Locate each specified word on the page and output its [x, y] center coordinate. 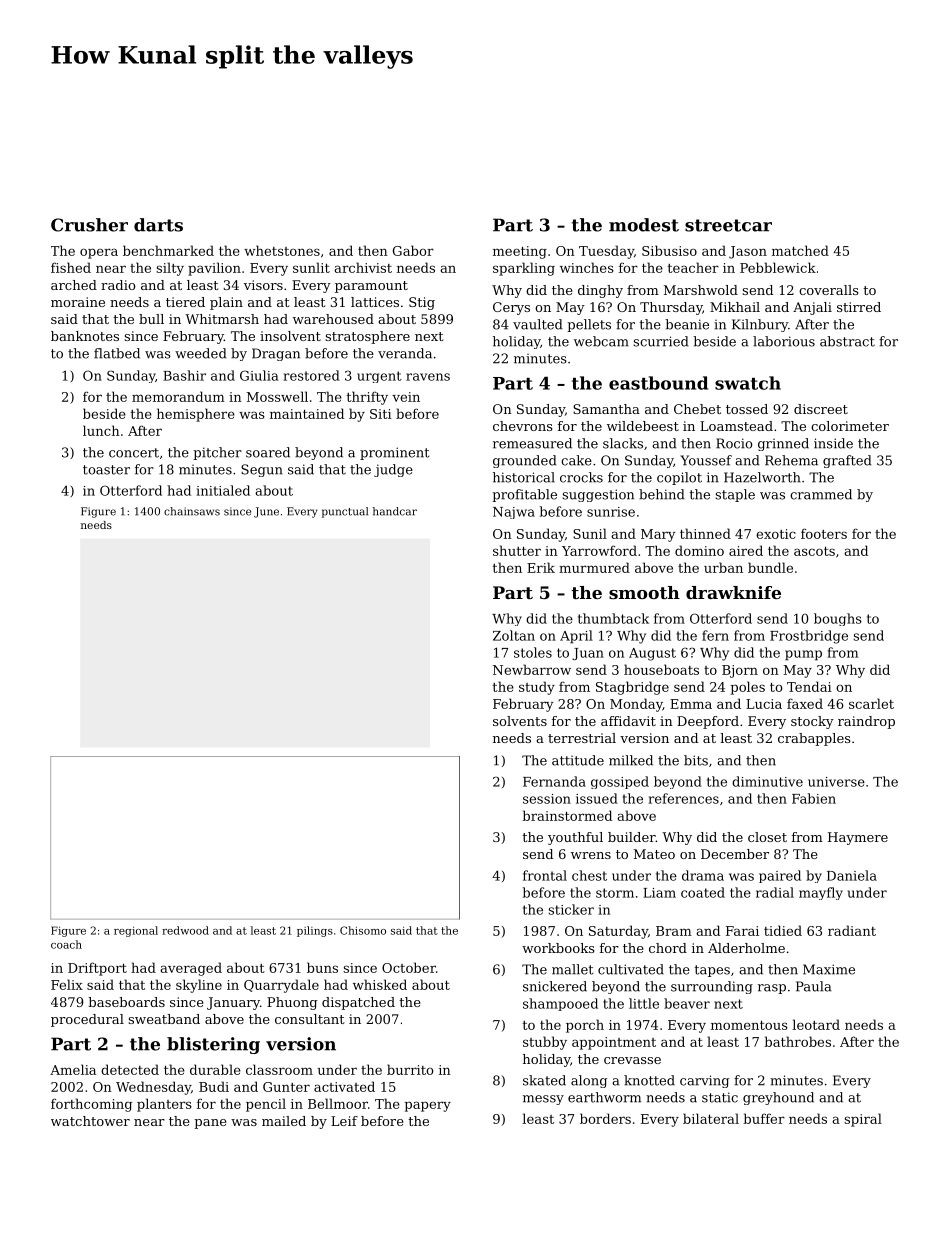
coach [66, 944]
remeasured [532, 443]
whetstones [282, 250]
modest [644, 225]
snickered [555, 986]
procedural [87, 1020]
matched [800, 250]
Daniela [852, 875]
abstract [847, 341]
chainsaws [192, 511]
